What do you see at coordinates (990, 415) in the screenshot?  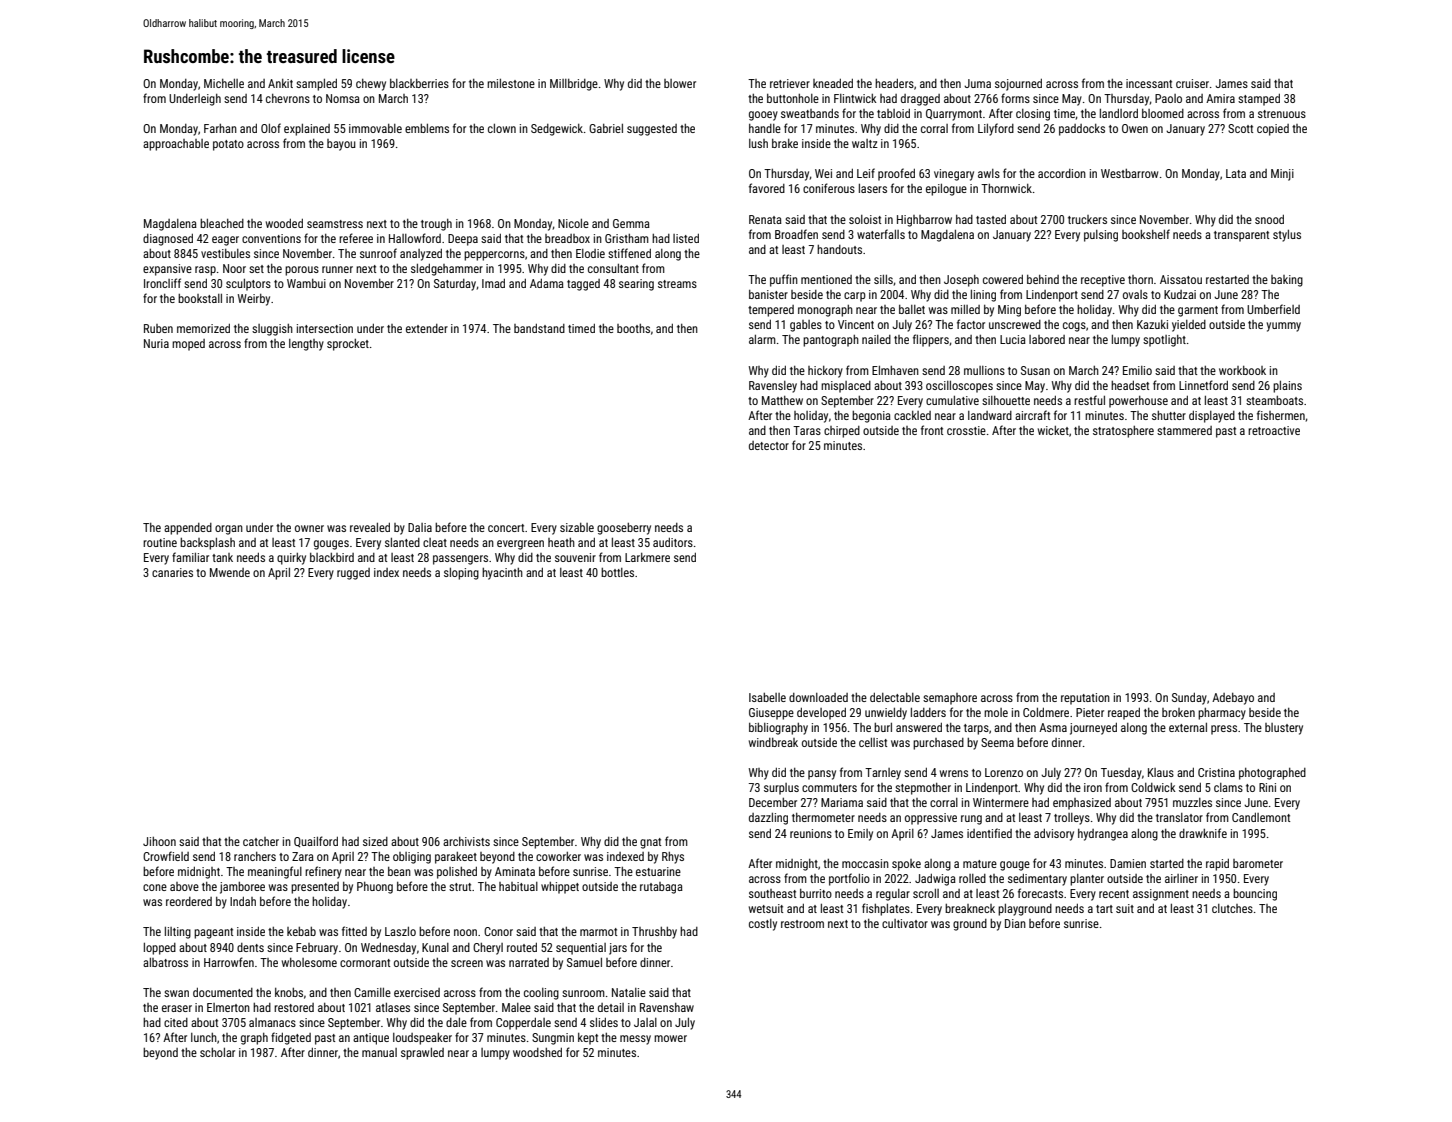 I see `landward` at bounding box center [990, 415].
